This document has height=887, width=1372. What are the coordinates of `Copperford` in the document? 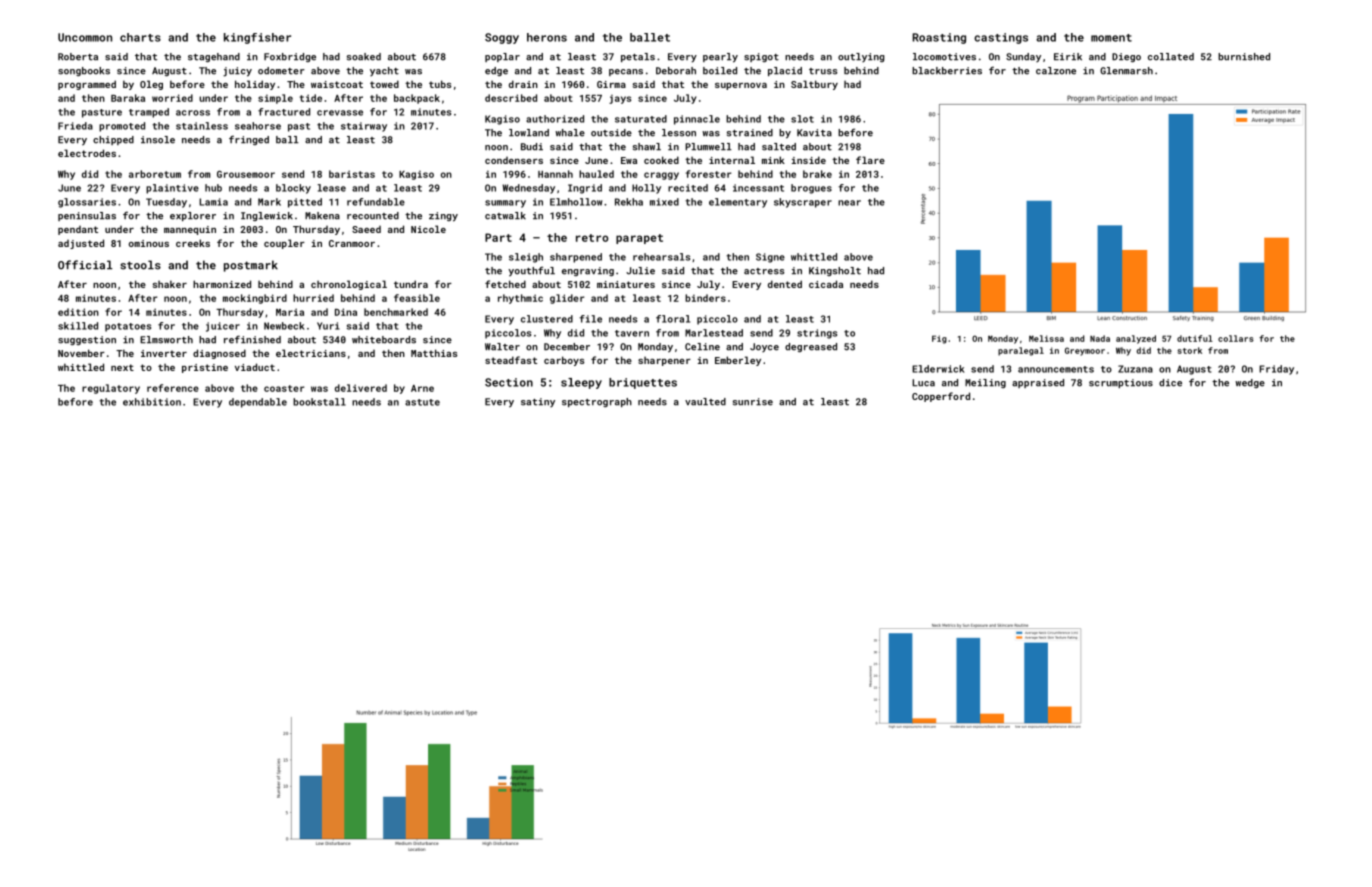 It's located at (941, 397).
